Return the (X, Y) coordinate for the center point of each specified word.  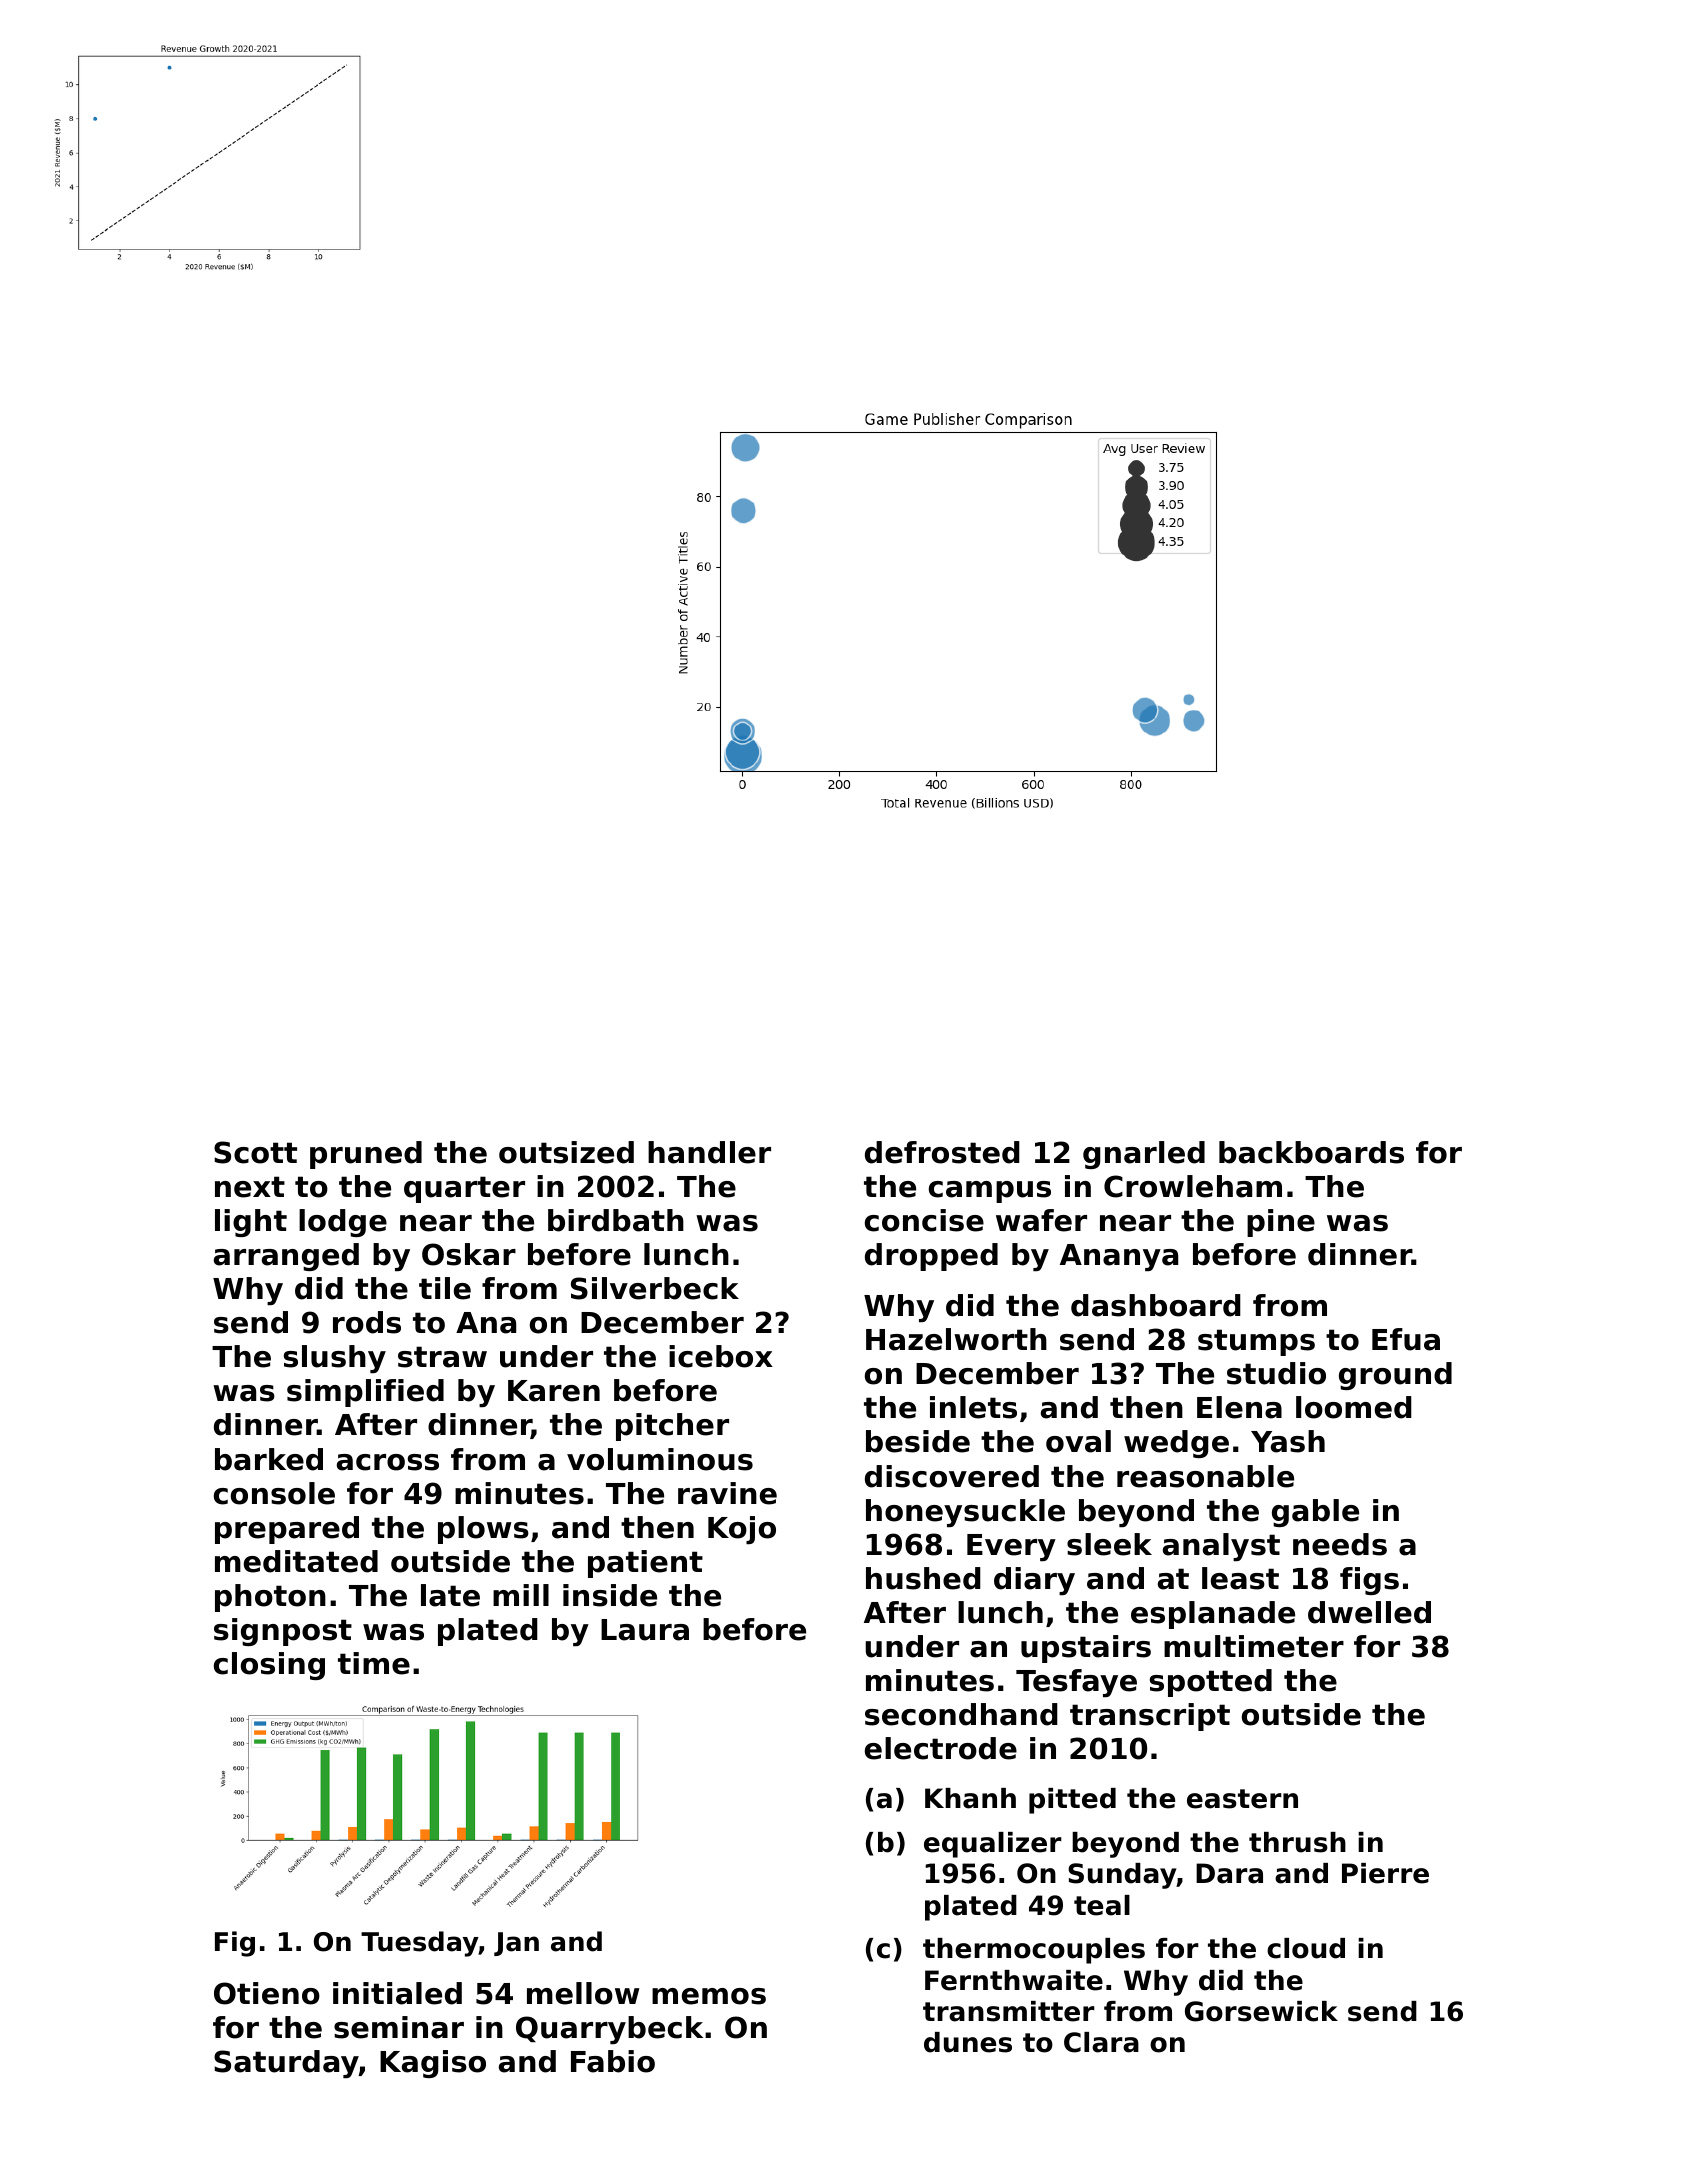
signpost (283, 1632)
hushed (923, 1578)
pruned (366, 1155)
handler (709, 1152)
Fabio (613, 2061)
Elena (1239, 1407)
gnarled (1144, 1155)
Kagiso (433, 2064)
